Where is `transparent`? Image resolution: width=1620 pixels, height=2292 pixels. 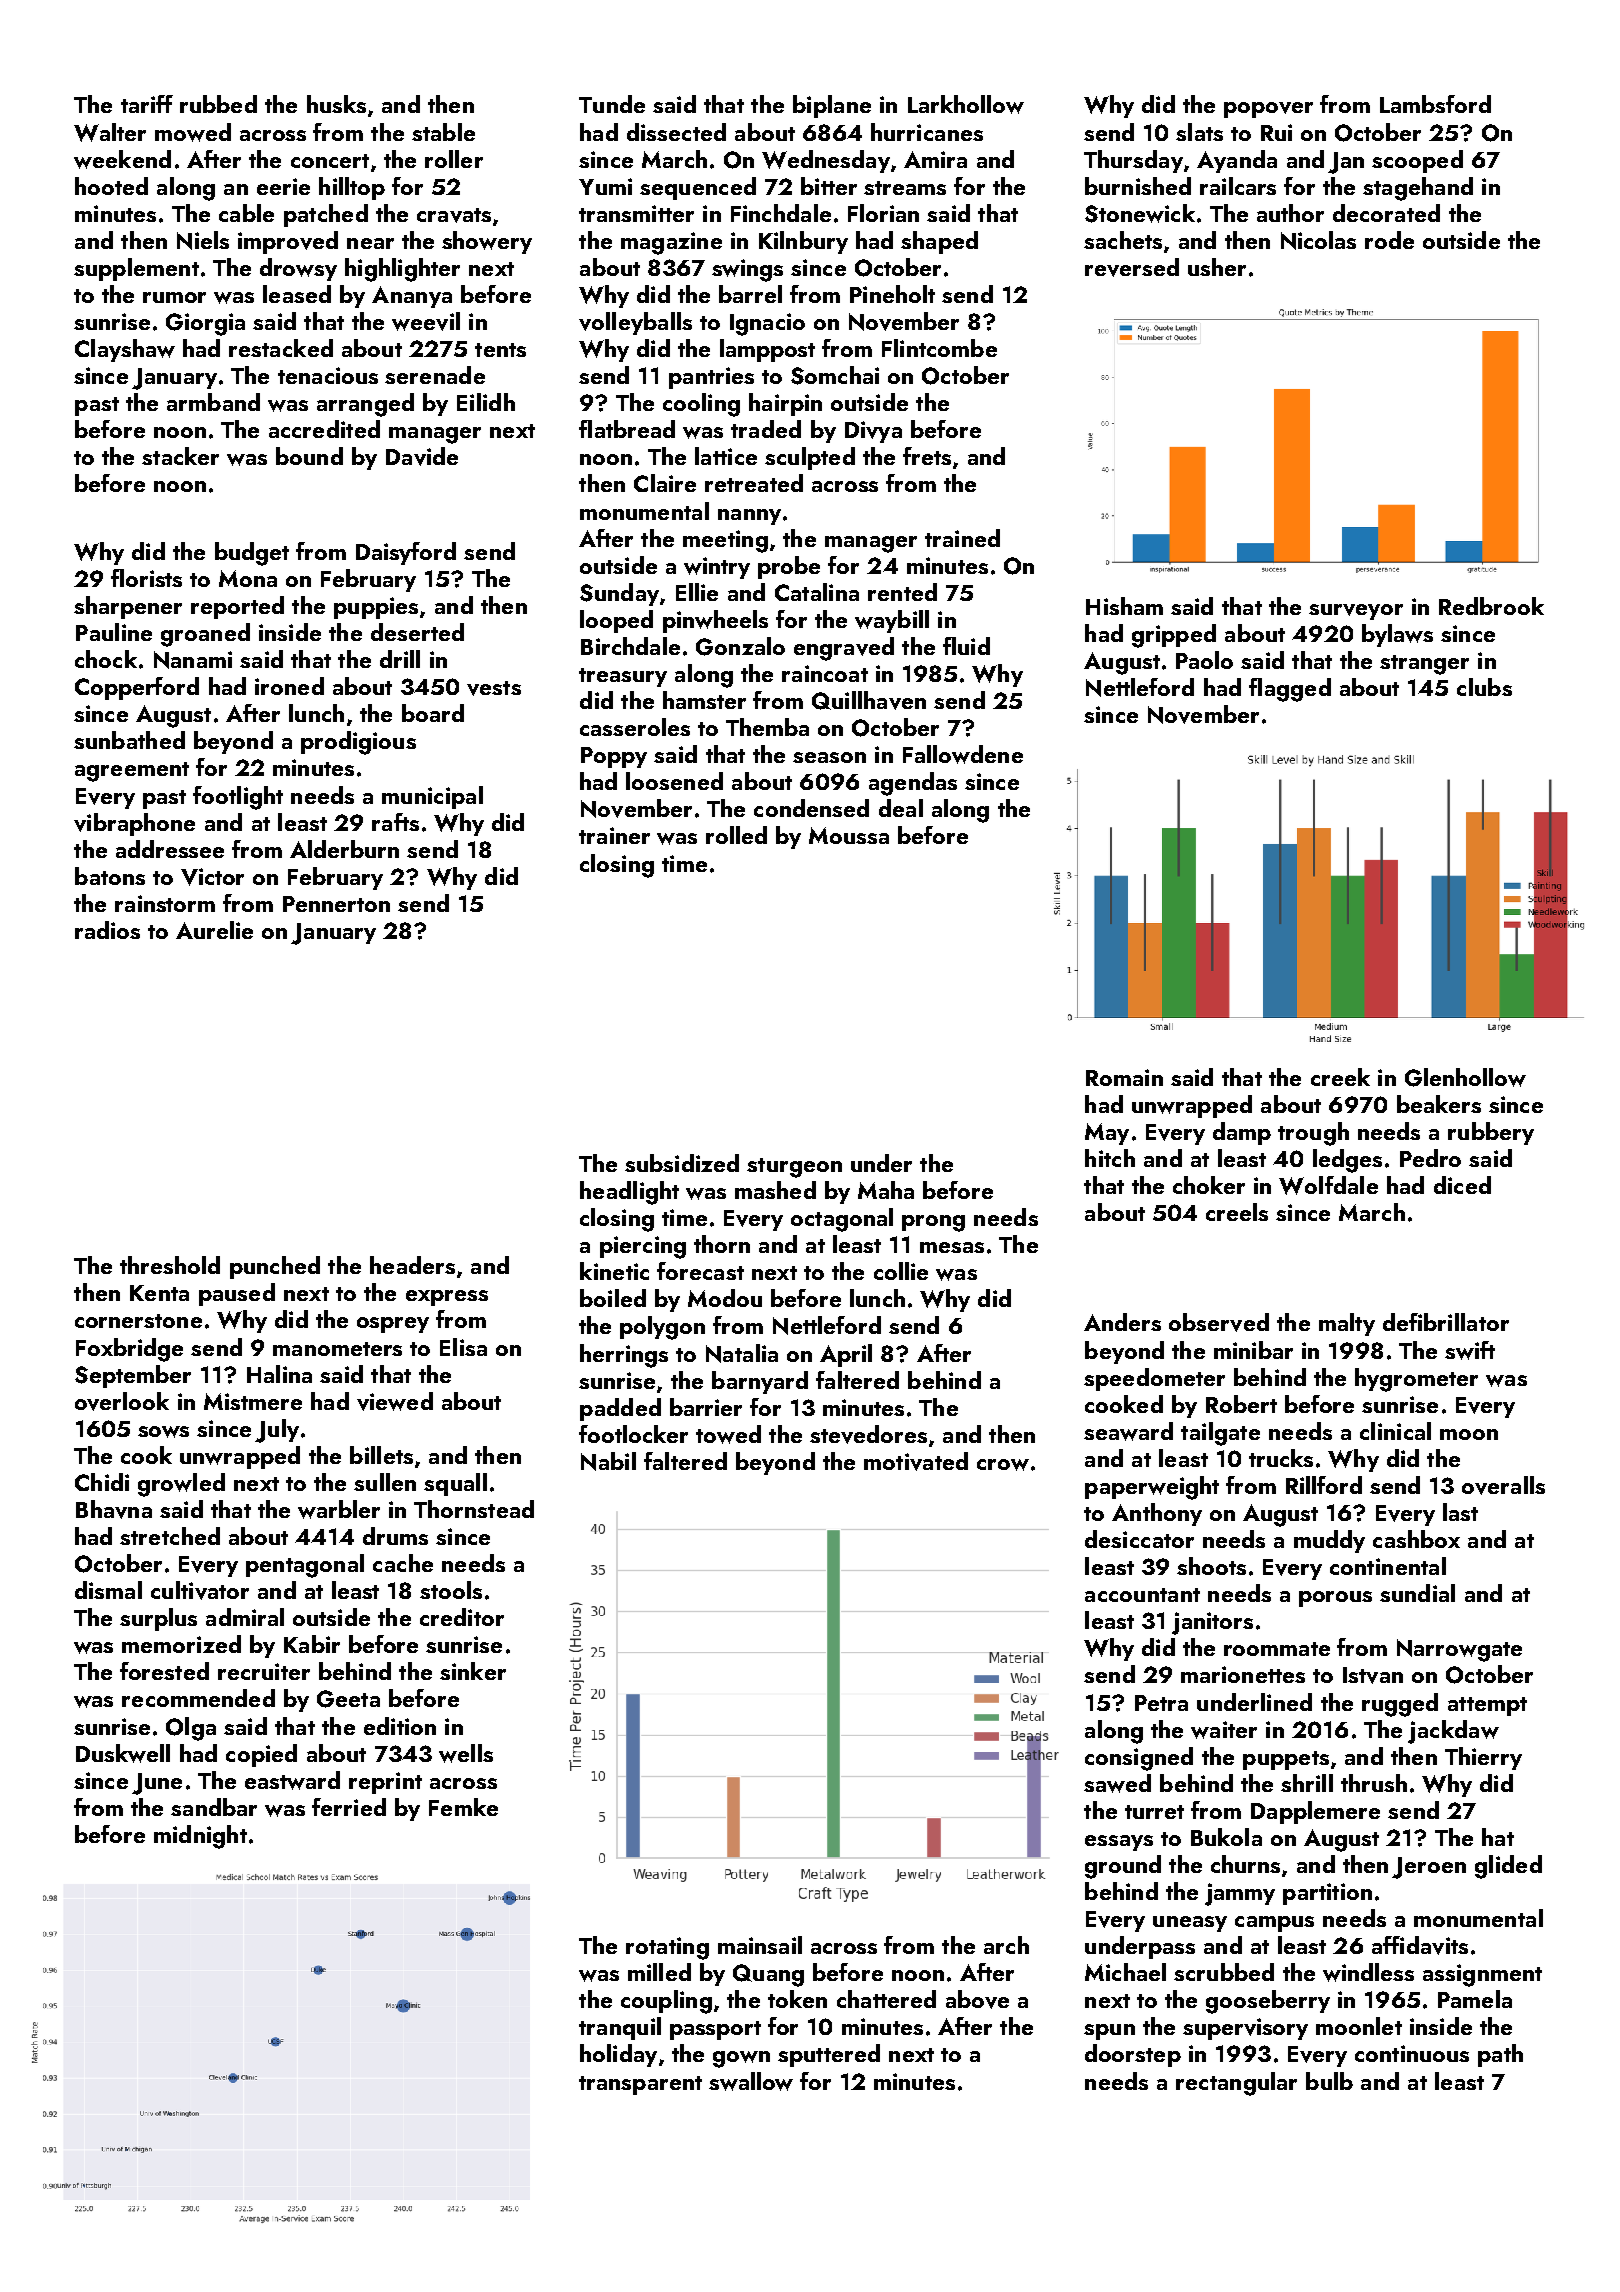 transparent is located at coordinates (640, 2085).
